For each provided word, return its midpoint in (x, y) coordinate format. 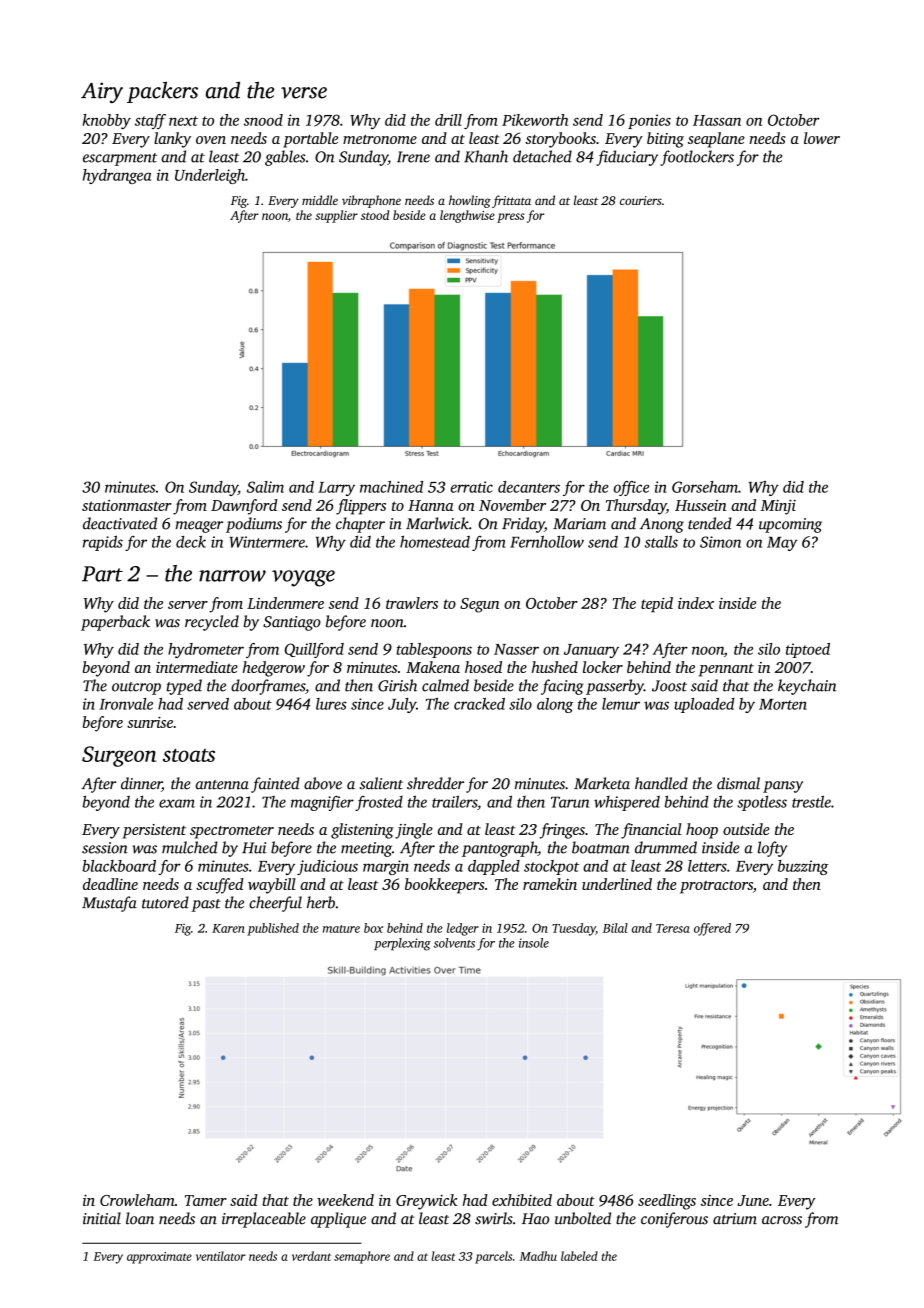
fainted (275, 785)
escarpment (120, 159)
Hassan (717, 120)
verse (304, 93)
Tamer (206, 1200)
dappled (494, 867)
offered (712, 929)
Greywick (427, 1202)
